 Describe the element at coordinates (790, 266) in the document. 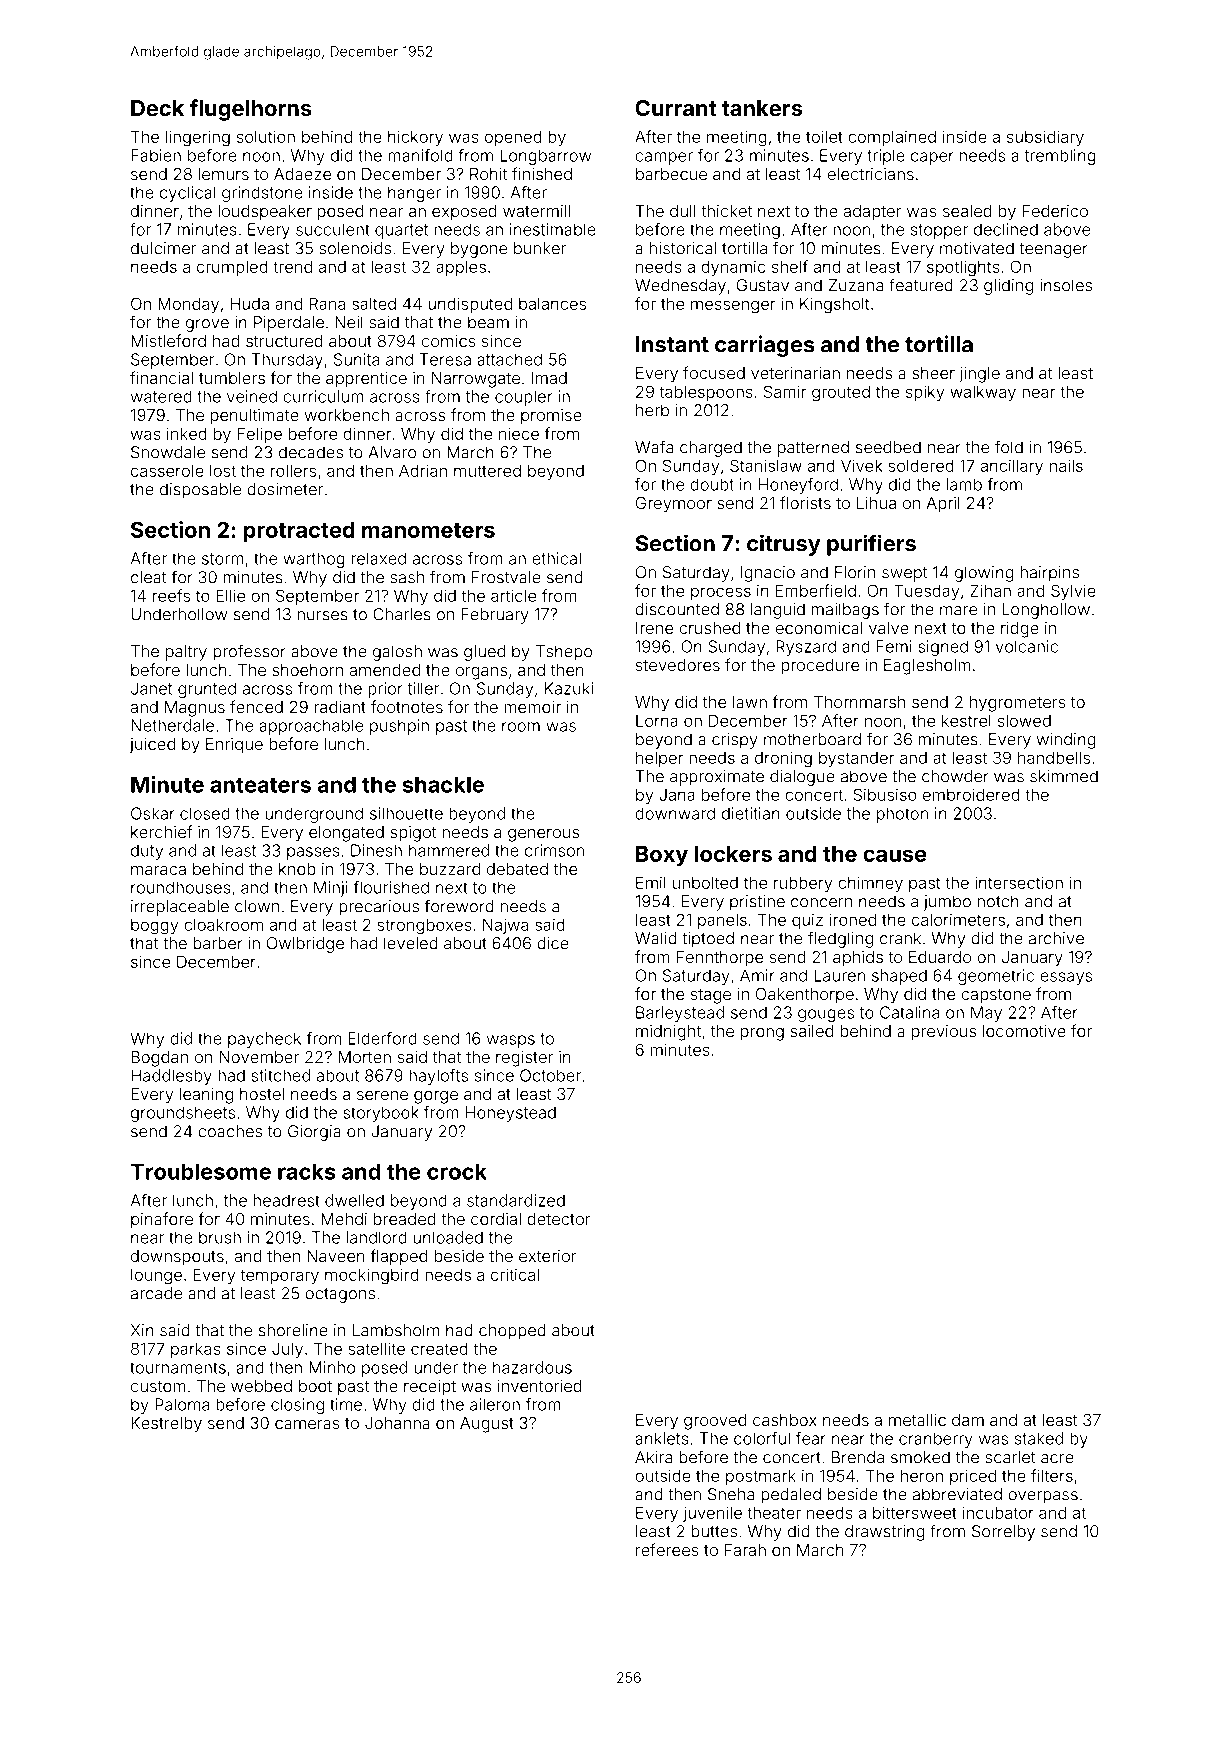

I see `shelf` at that location.
